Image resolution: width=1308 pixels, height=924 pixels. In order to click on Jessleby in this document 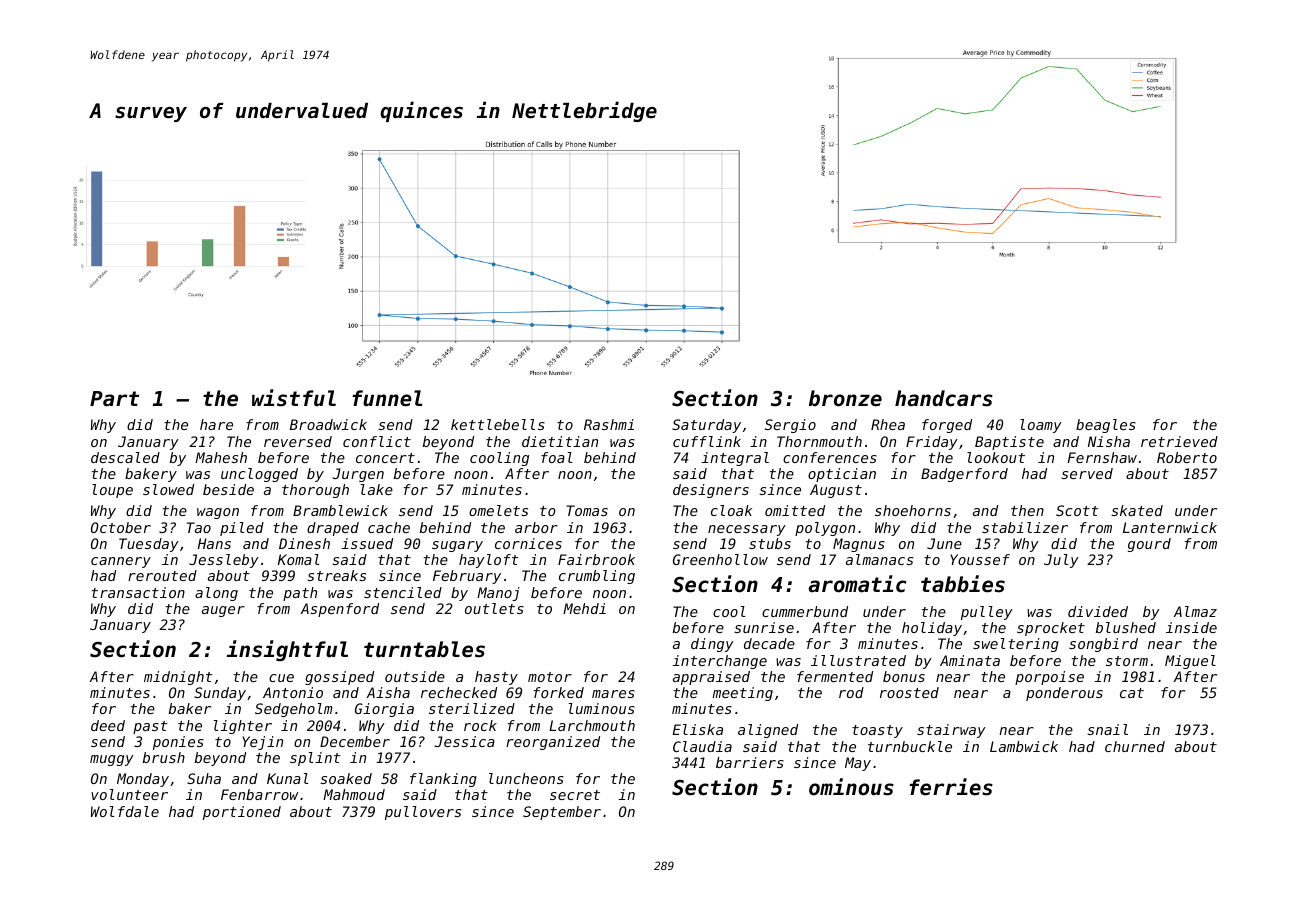, I will do `click(224, 561)`.
